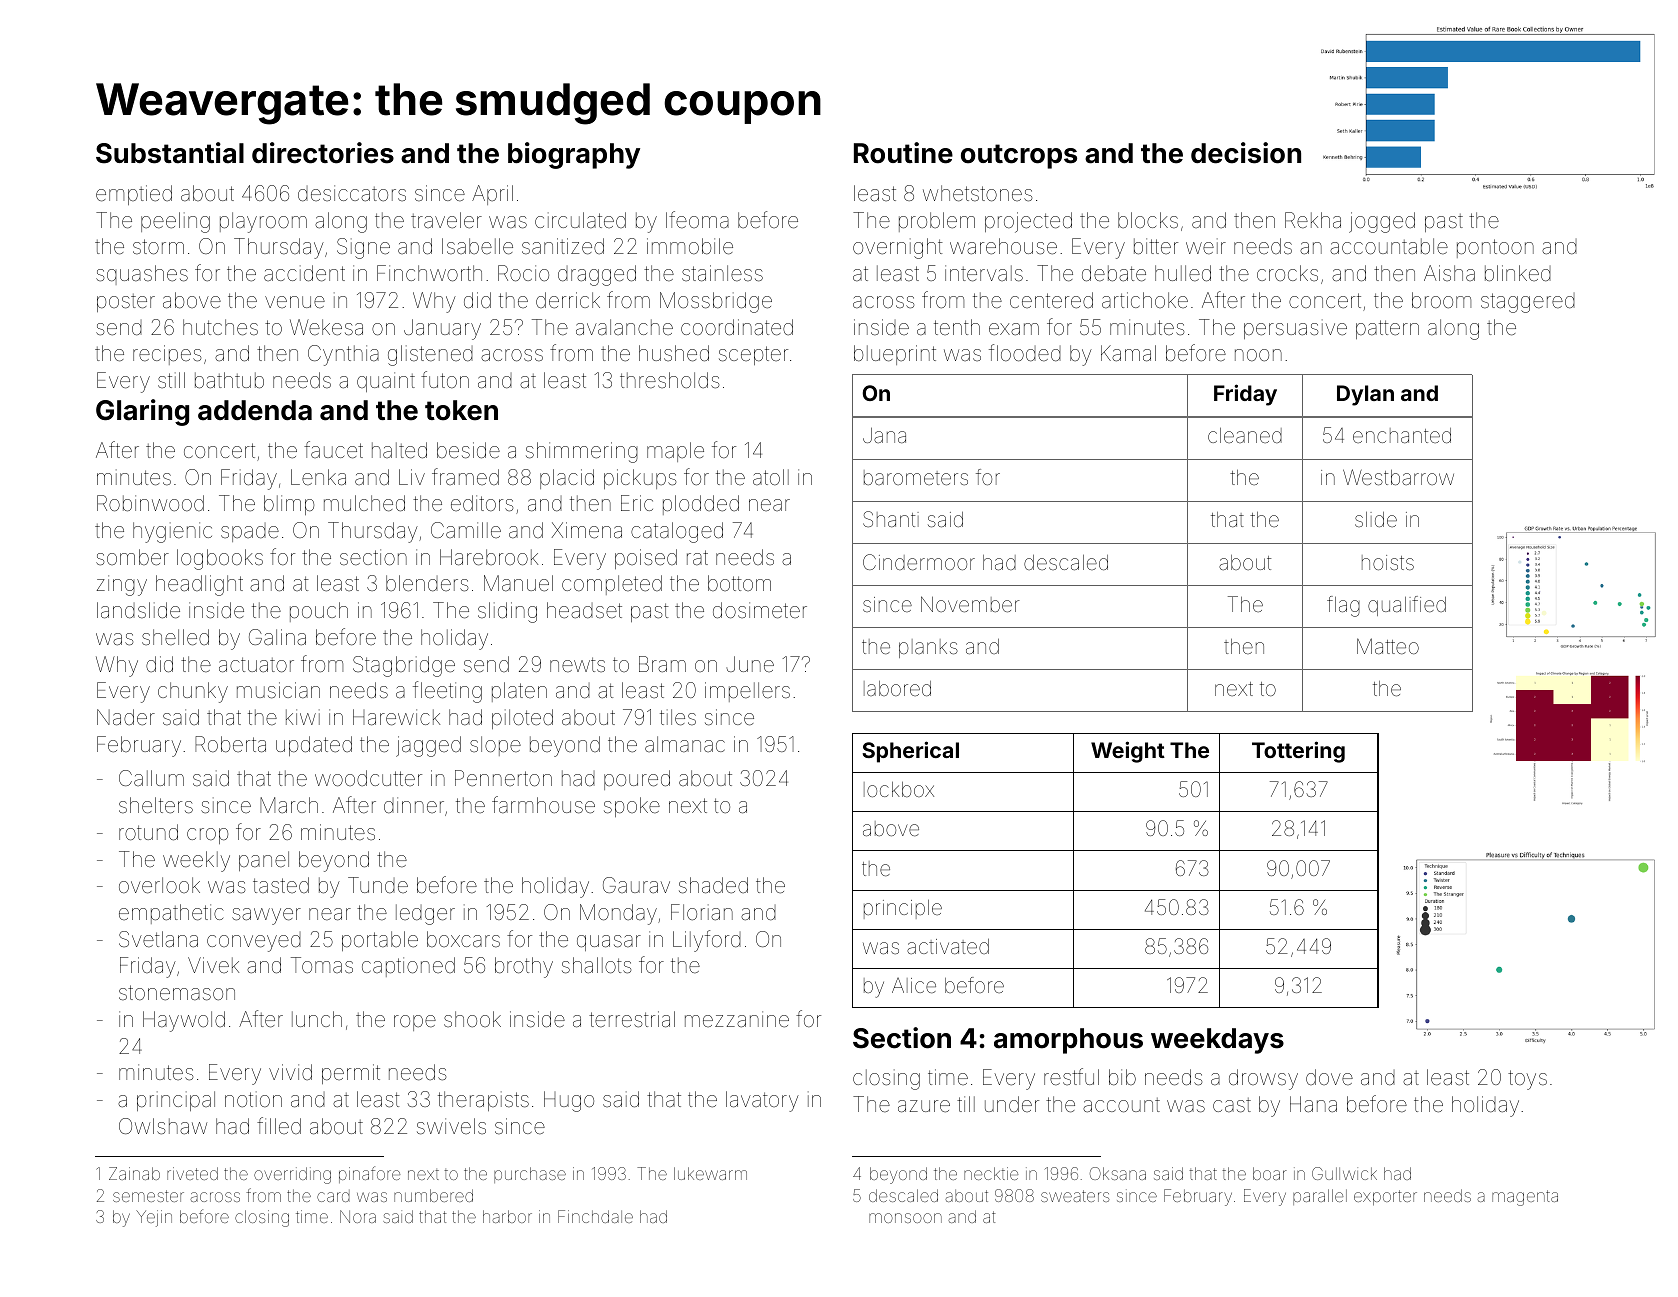 The width and height of the document is (1678, 1297). What do you see at coordinates (899, 789) in the document?
I see `lockbox` at bounding box center [899, 789].
